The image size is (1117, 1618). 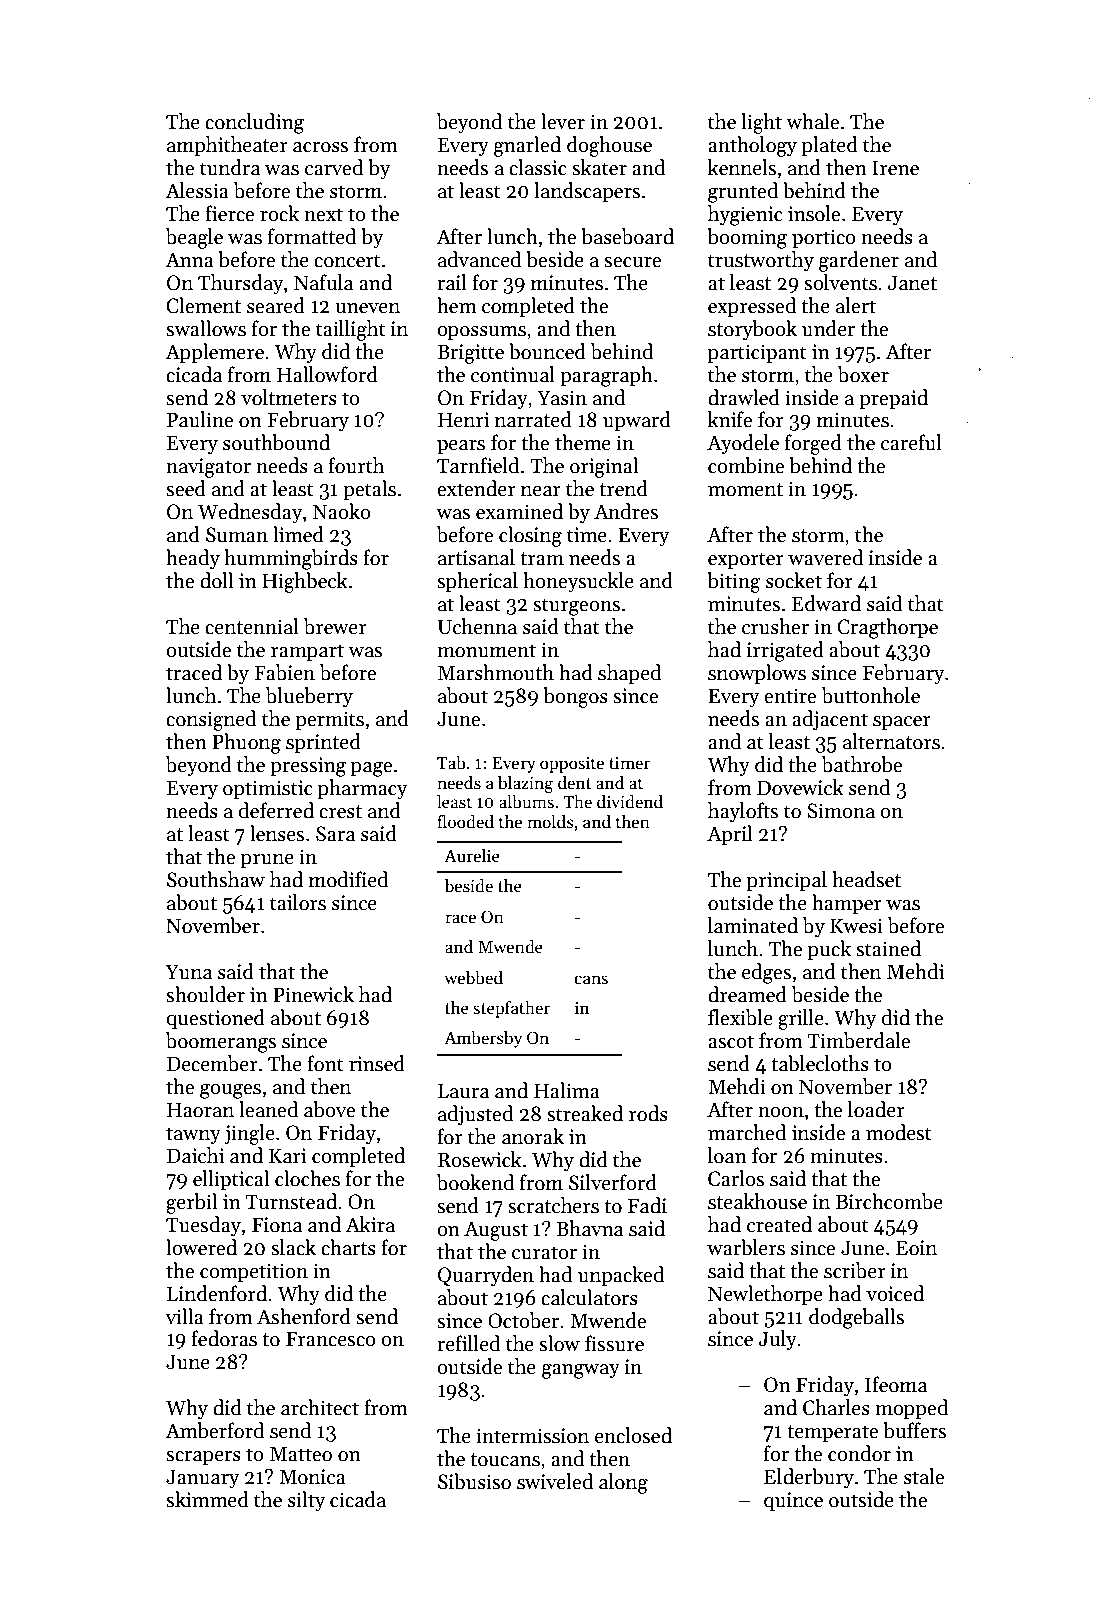 I want to click on Amberford, so click(x=214, y=1430).
